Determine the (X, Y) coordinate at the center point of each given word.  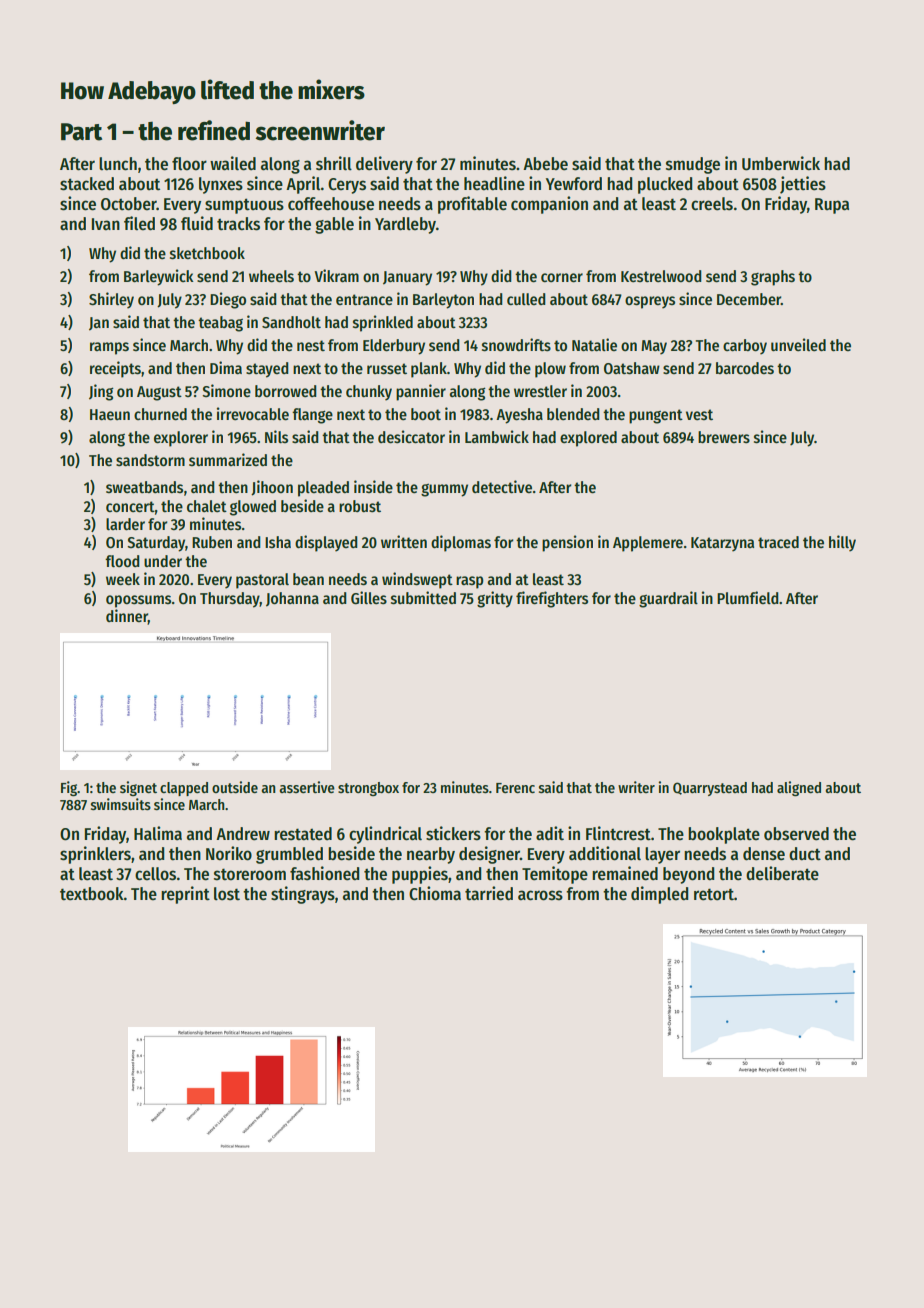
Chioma (435, 893)
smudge (693, 165)
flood (122, 561)
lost (227, 894)
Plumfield (748, 597)
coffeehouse (331, 204)
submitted (423, 598)
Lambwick (497, 436)
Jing (101, 392)
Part (81, 132)
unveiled (798, 344)
